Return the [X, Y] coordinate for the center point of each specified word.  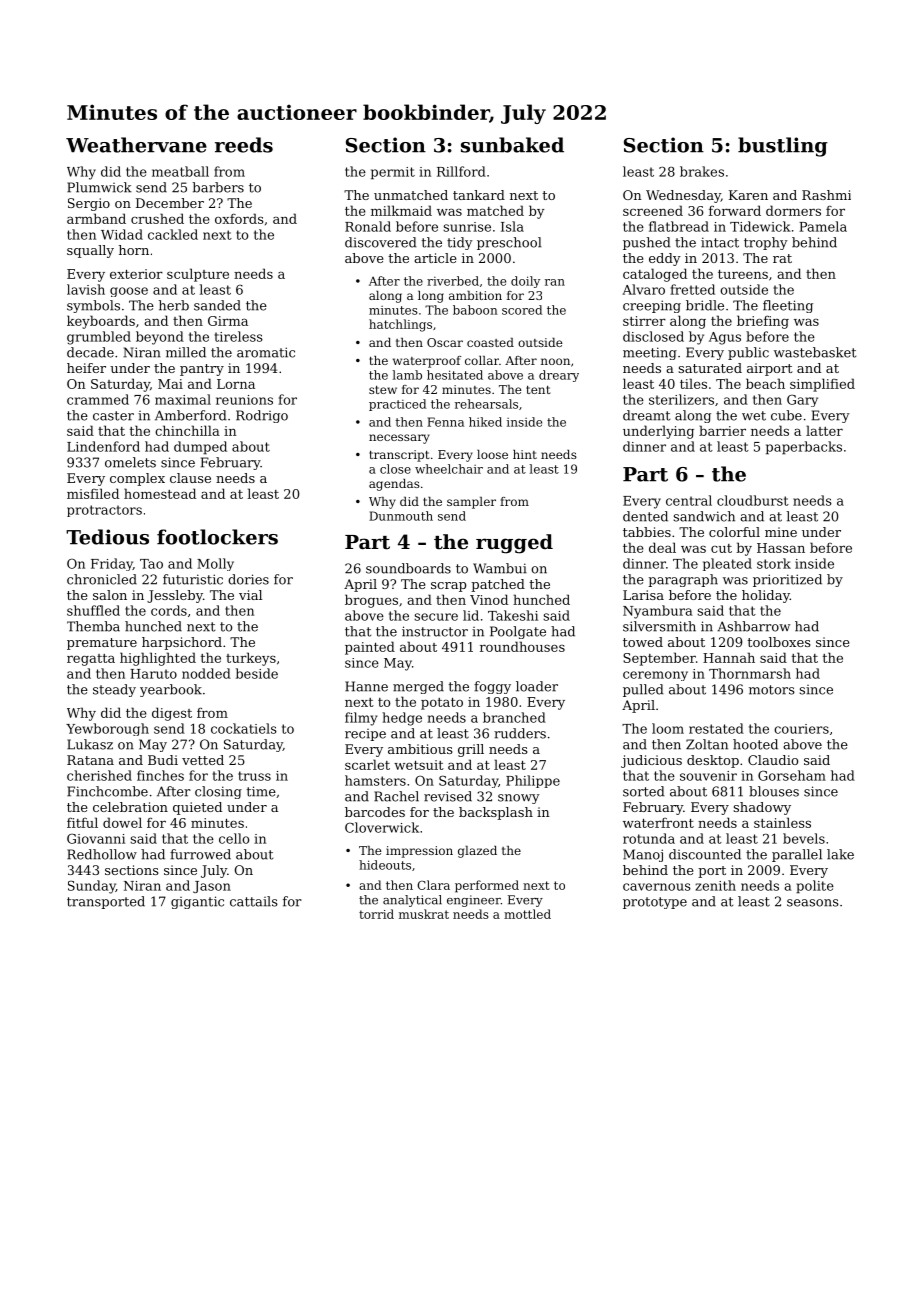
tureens [743, 274]
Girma [228, 321]
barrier [722, 430]
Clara [433, 885]
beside [257, 673]
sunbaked [512, 145]
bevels [804, 838]
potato [442, 704]
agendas [394, 485]
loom [668, 728]
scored [522, 310]
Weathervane [136, 145]
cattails [254, 901]
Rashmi [826, 195]
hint [525, 454]
